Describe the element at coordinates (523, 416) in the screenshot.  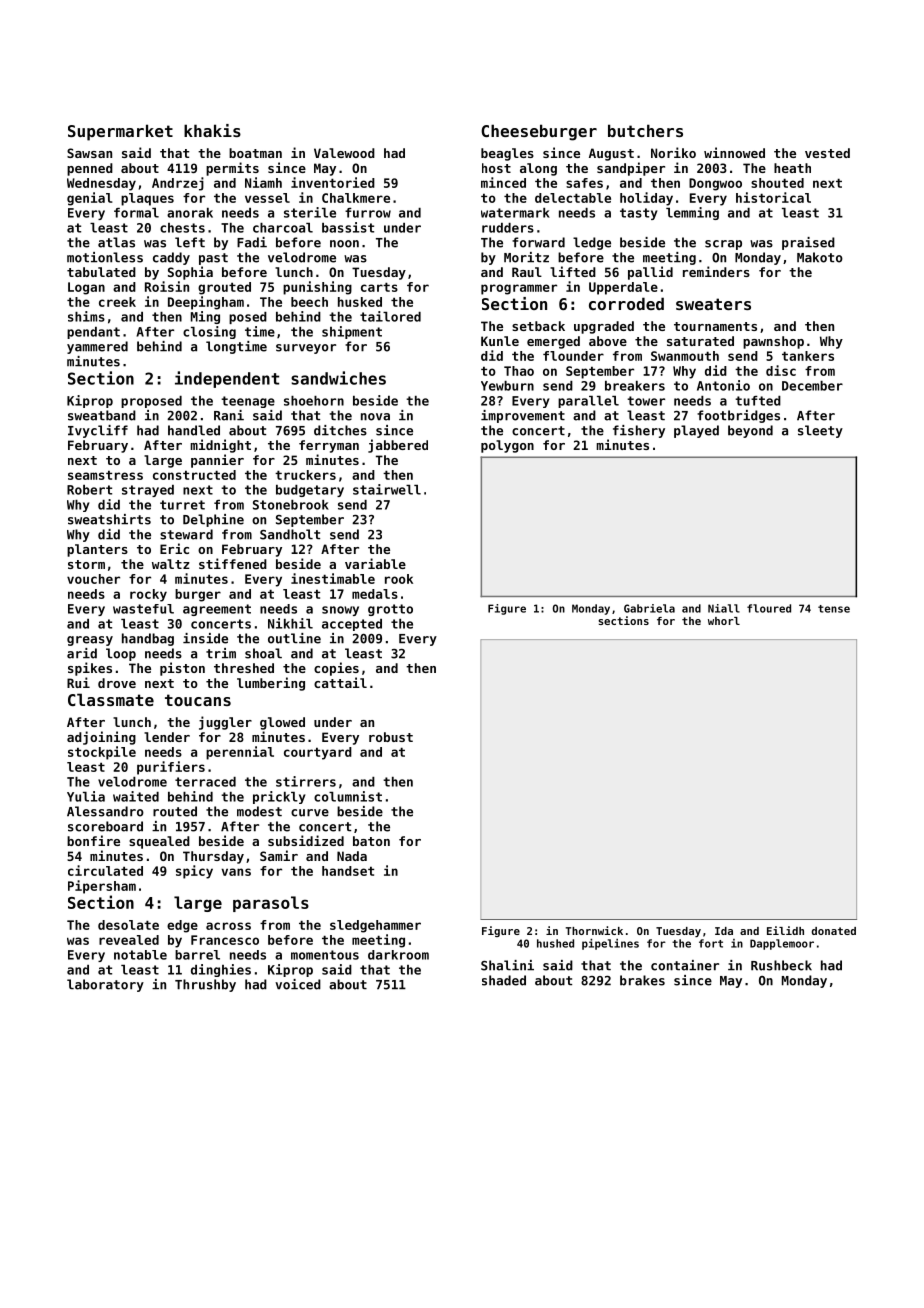
I see `improvement` at that location.
